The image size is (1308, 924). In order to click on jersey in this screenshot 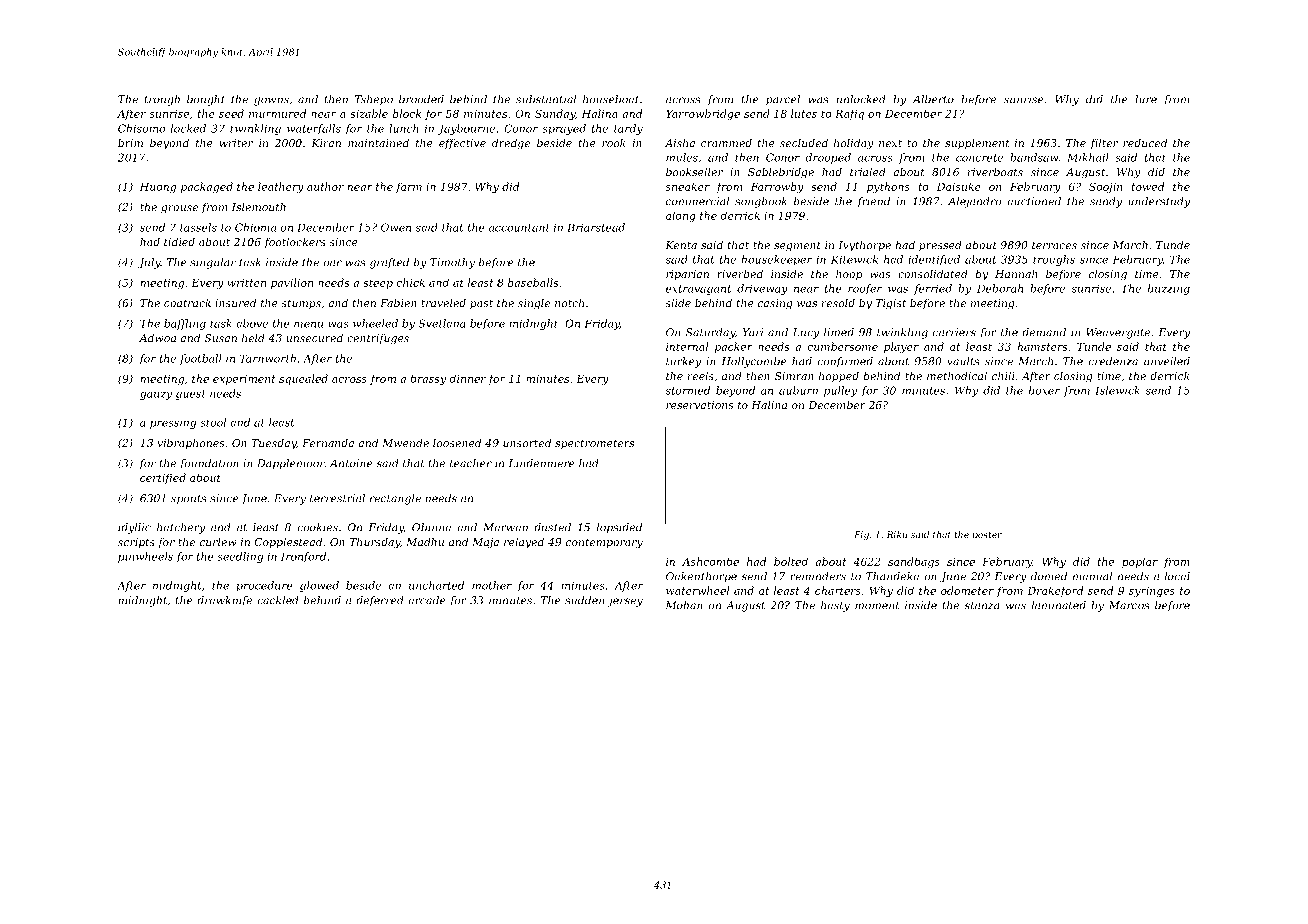, I will do `click(625, 601)`.
